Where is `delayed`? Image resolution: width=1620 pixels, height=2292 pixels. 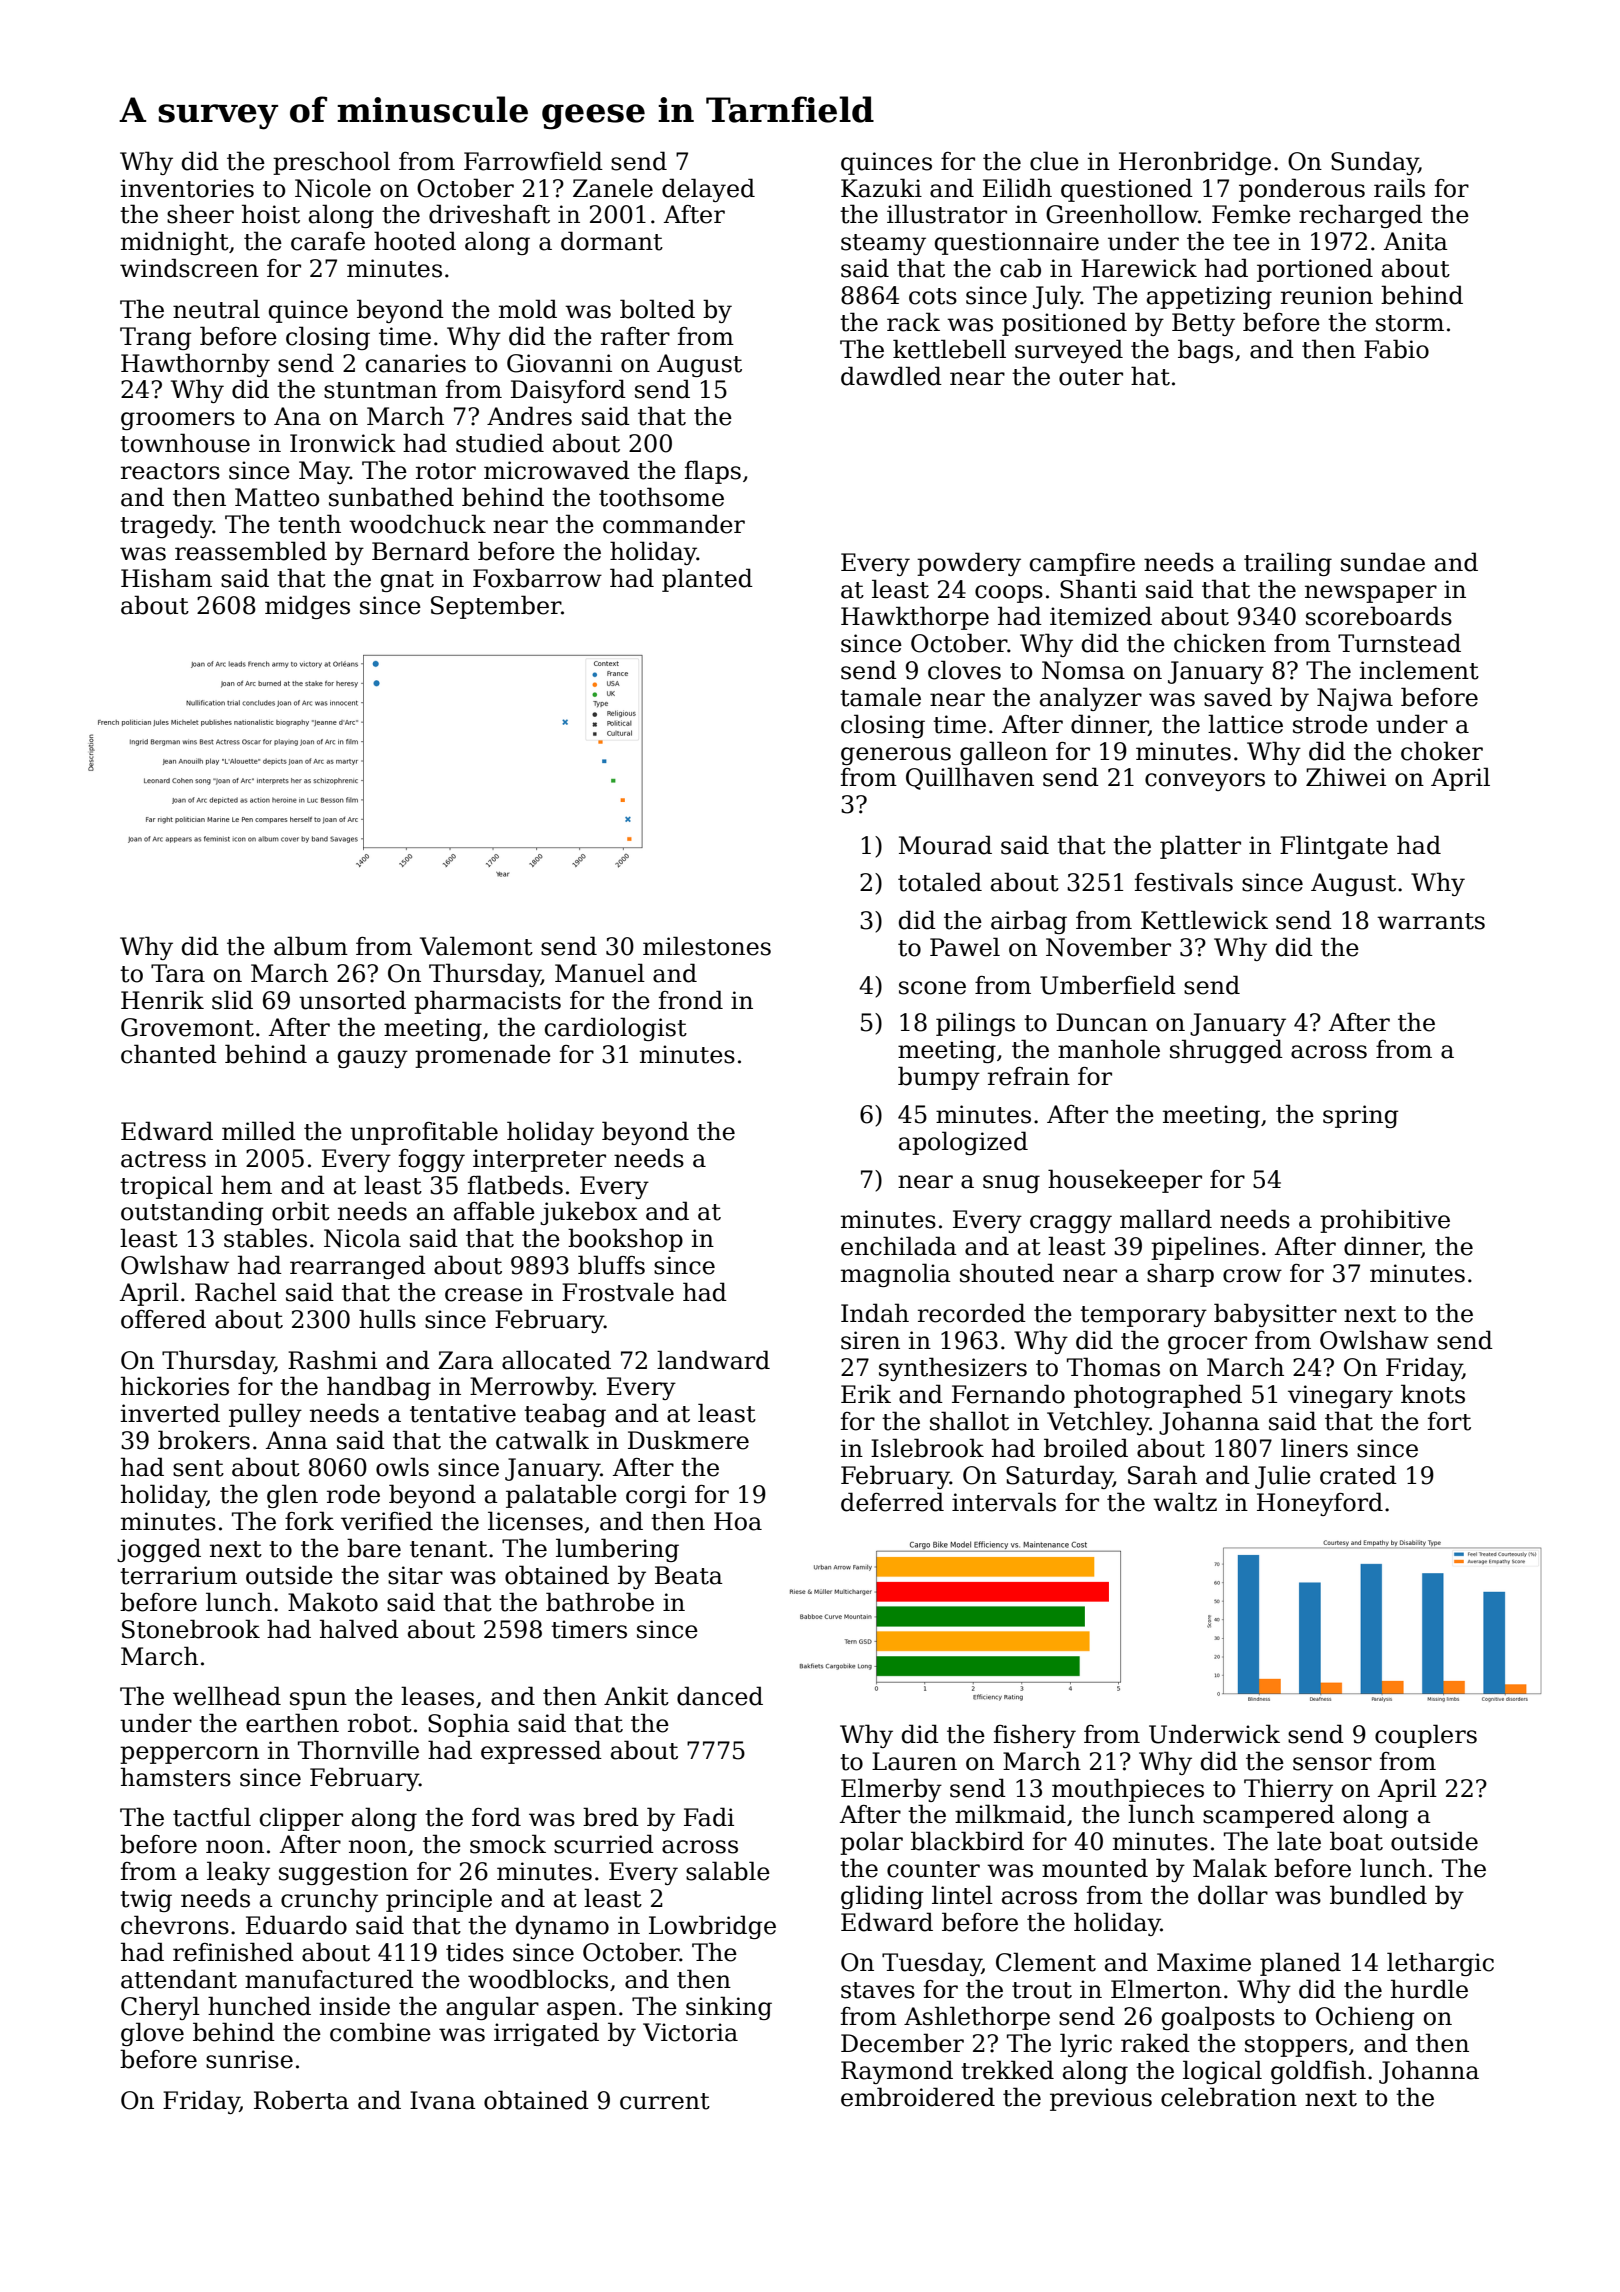 delayed is located at coordinates (708, 190).
